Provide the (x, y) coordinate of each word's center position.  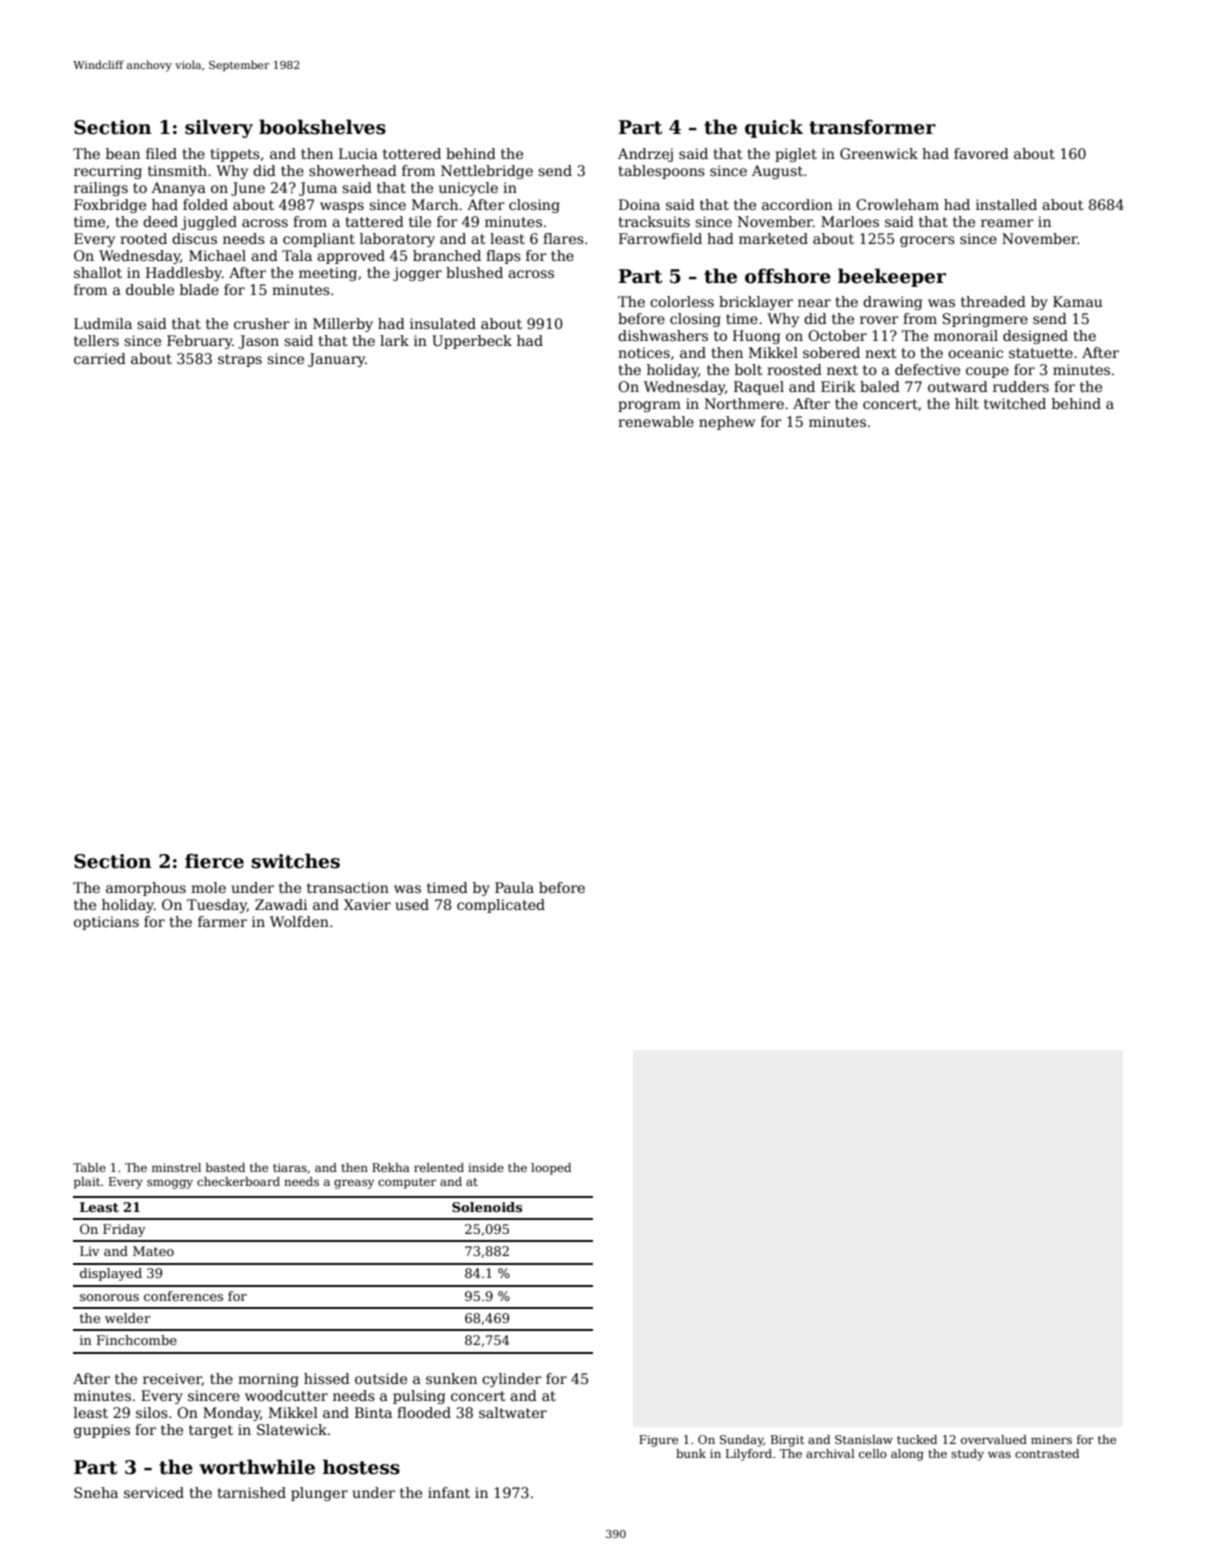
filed (161, 153)
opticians (106, 923)
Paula (514, 887)
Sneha (96, 1492)
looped (551, 1169)
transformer (872, 127)
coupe (987, 372)
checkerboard (238, 1181)
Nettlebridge (487, 172)
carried (100, 358)
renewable (656, 421)
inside (486, 1167)
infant (449, 1492)
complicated (501, 906)
